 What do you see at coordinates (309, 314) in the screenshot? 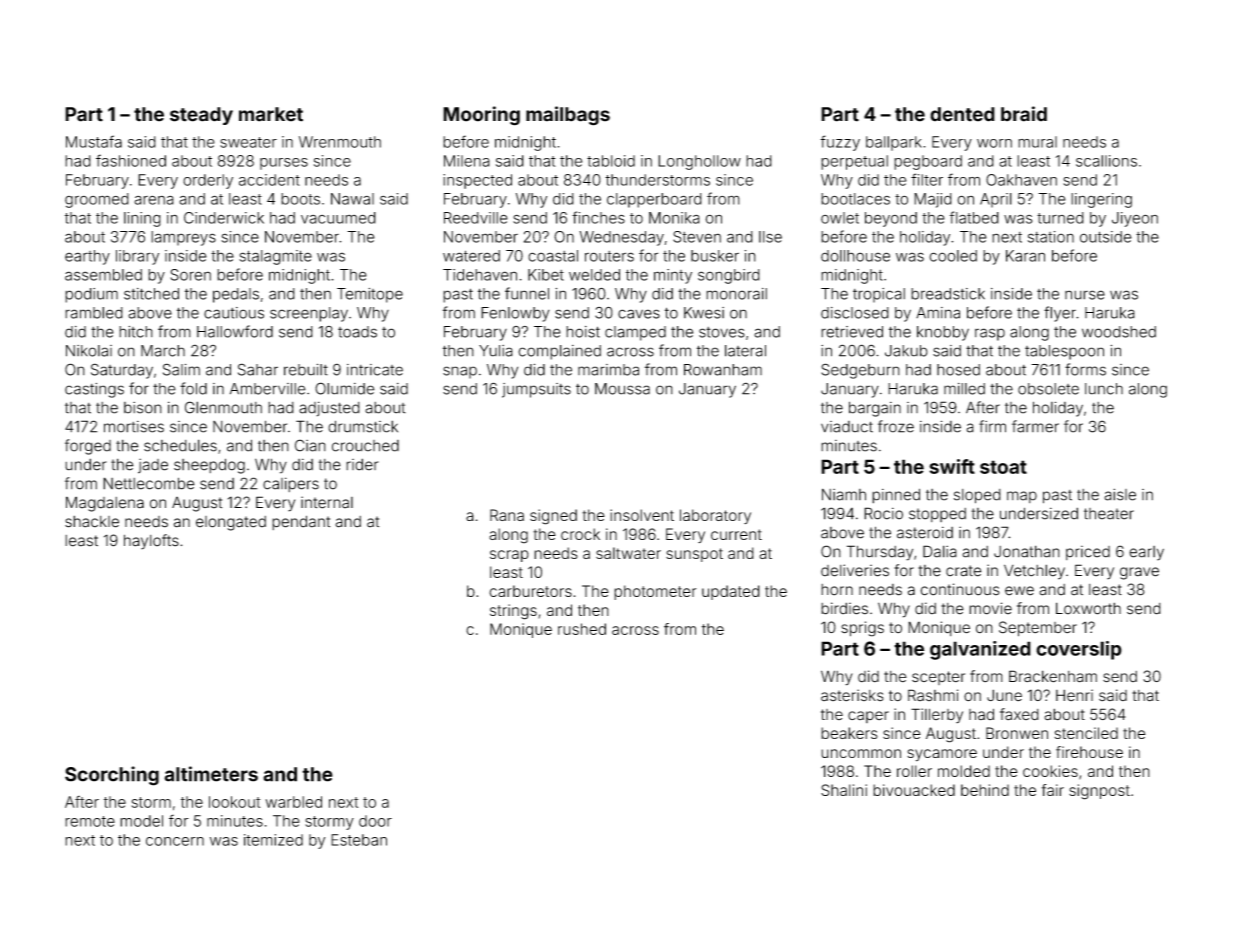
I see `screenplay` at bounding box center [309, 314].
